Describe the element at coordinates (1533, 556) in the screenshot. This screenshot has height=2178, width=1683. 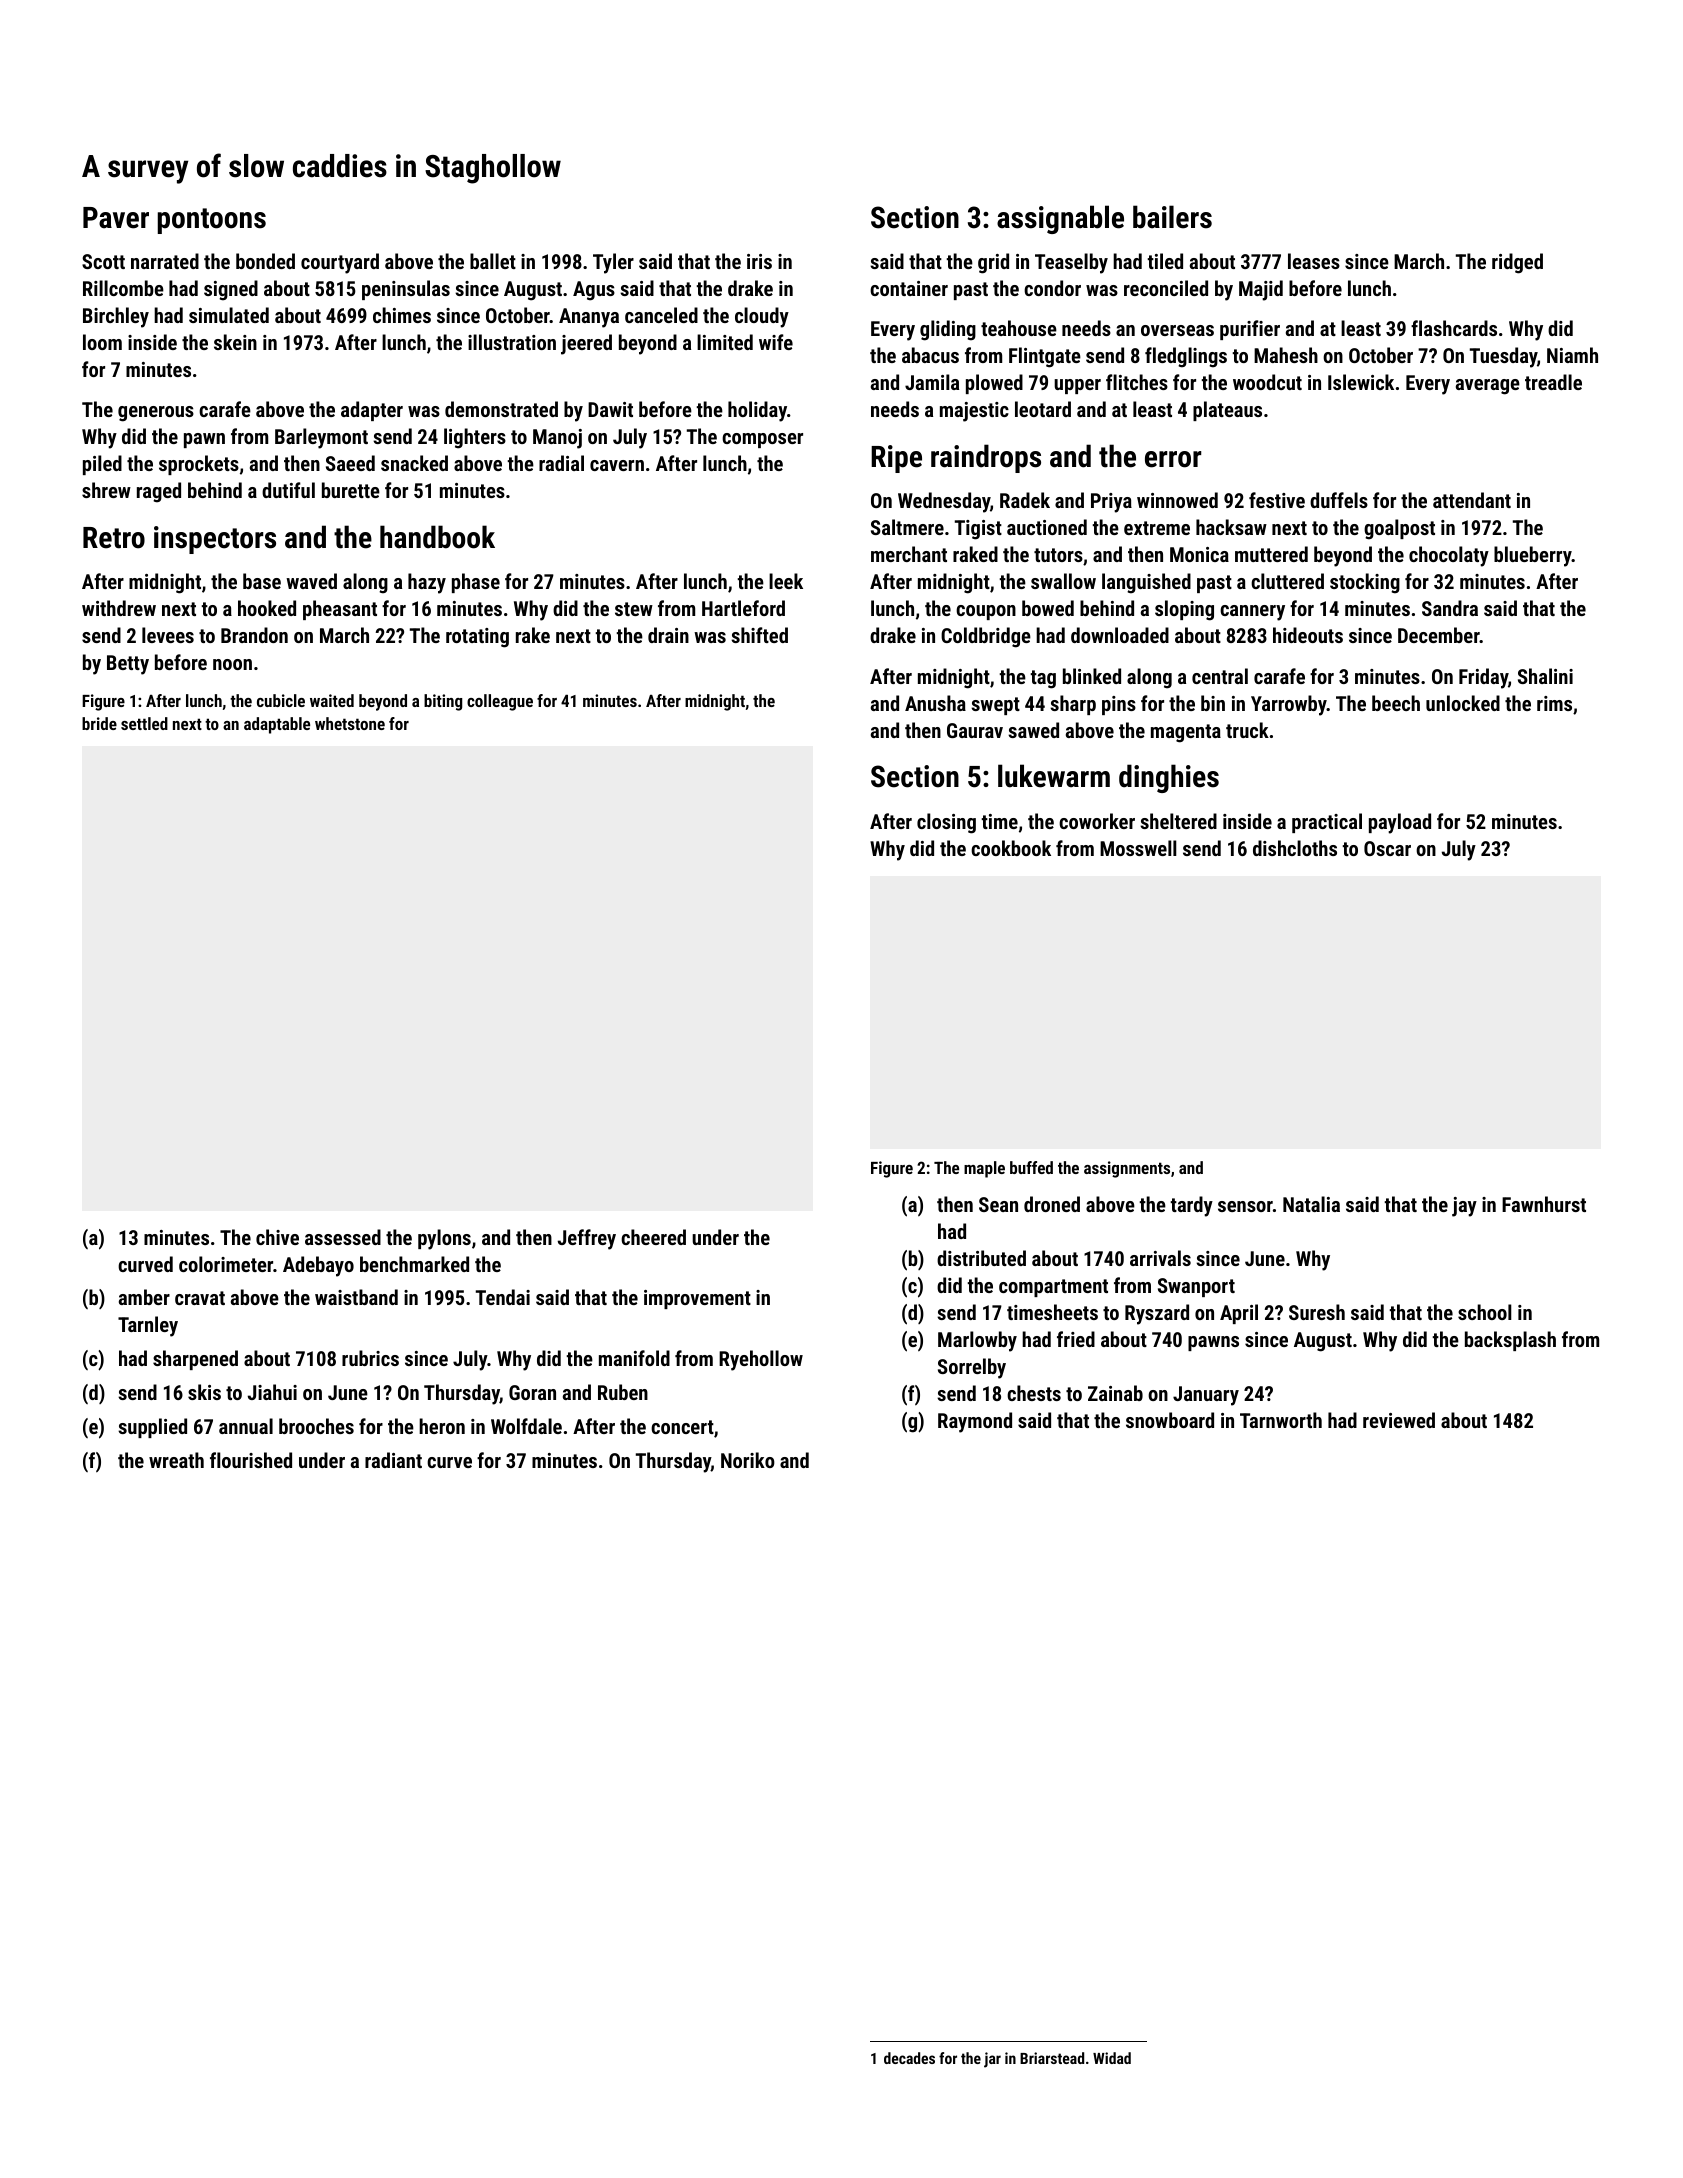
I see `blueberry` at that location.
